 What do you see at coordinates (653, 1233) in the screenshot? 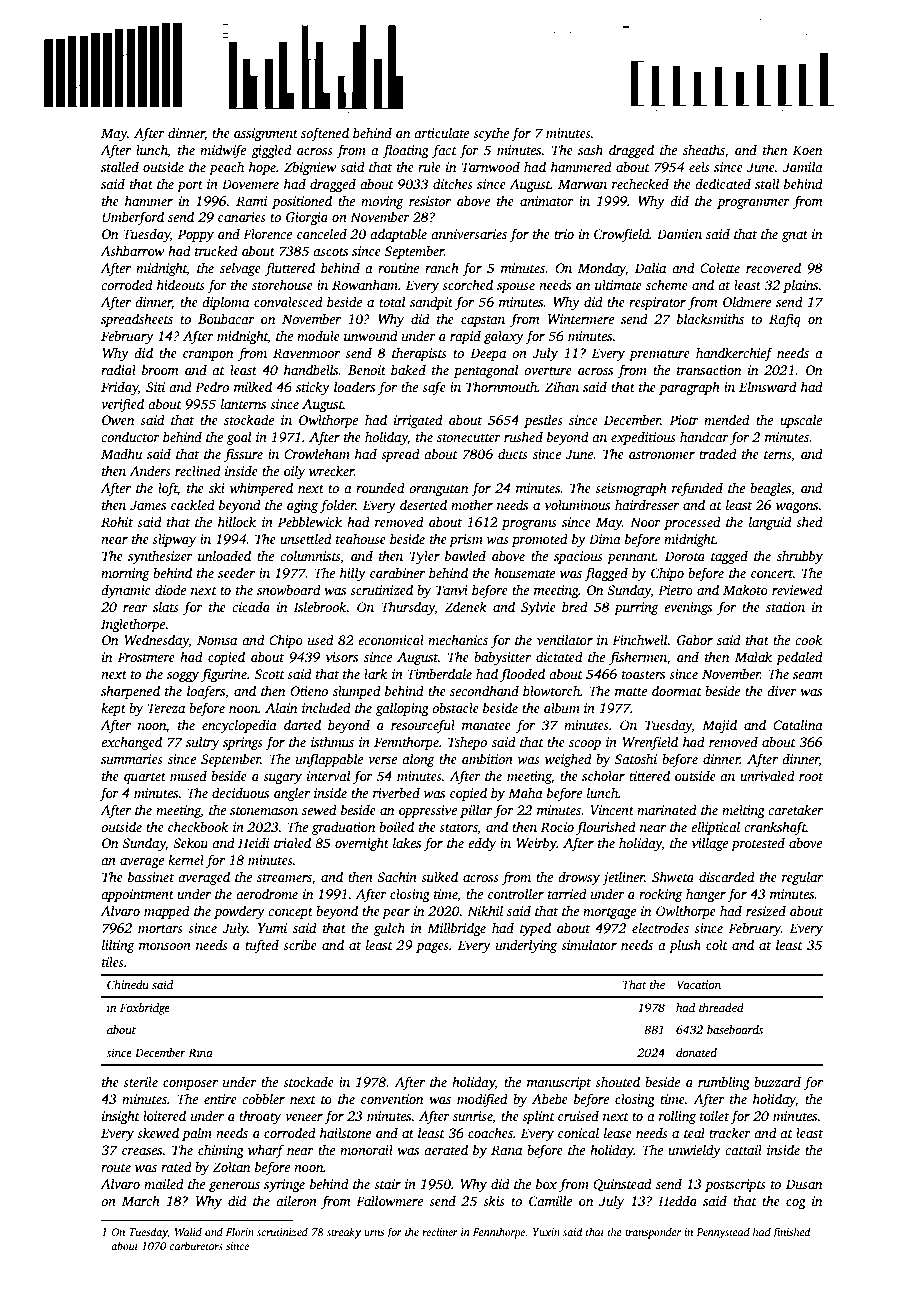
I see `transponder` at bounding box center [653, 1233].
